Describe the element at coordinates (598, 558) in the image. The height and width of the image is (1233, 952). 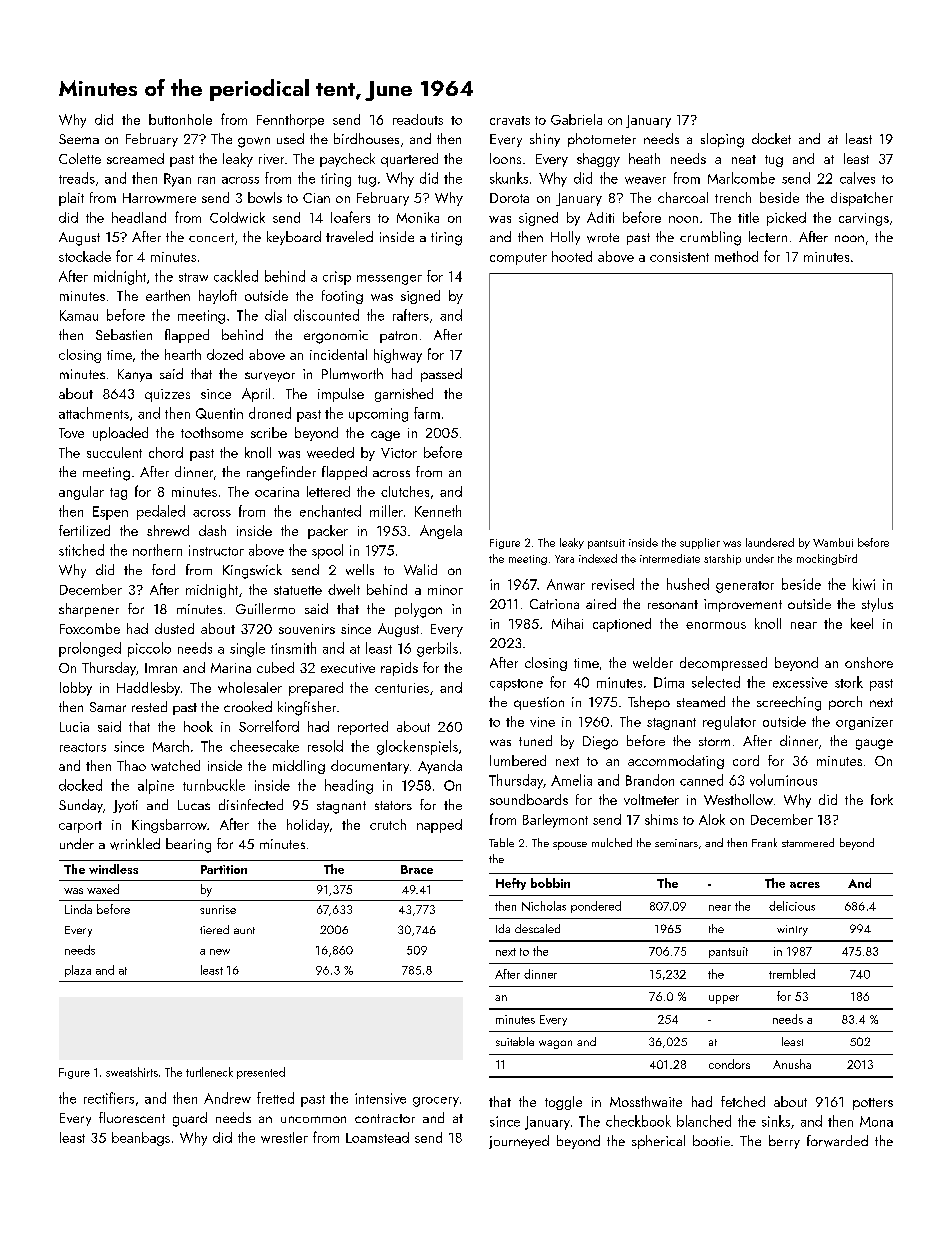
I see `indexed` at that location.
